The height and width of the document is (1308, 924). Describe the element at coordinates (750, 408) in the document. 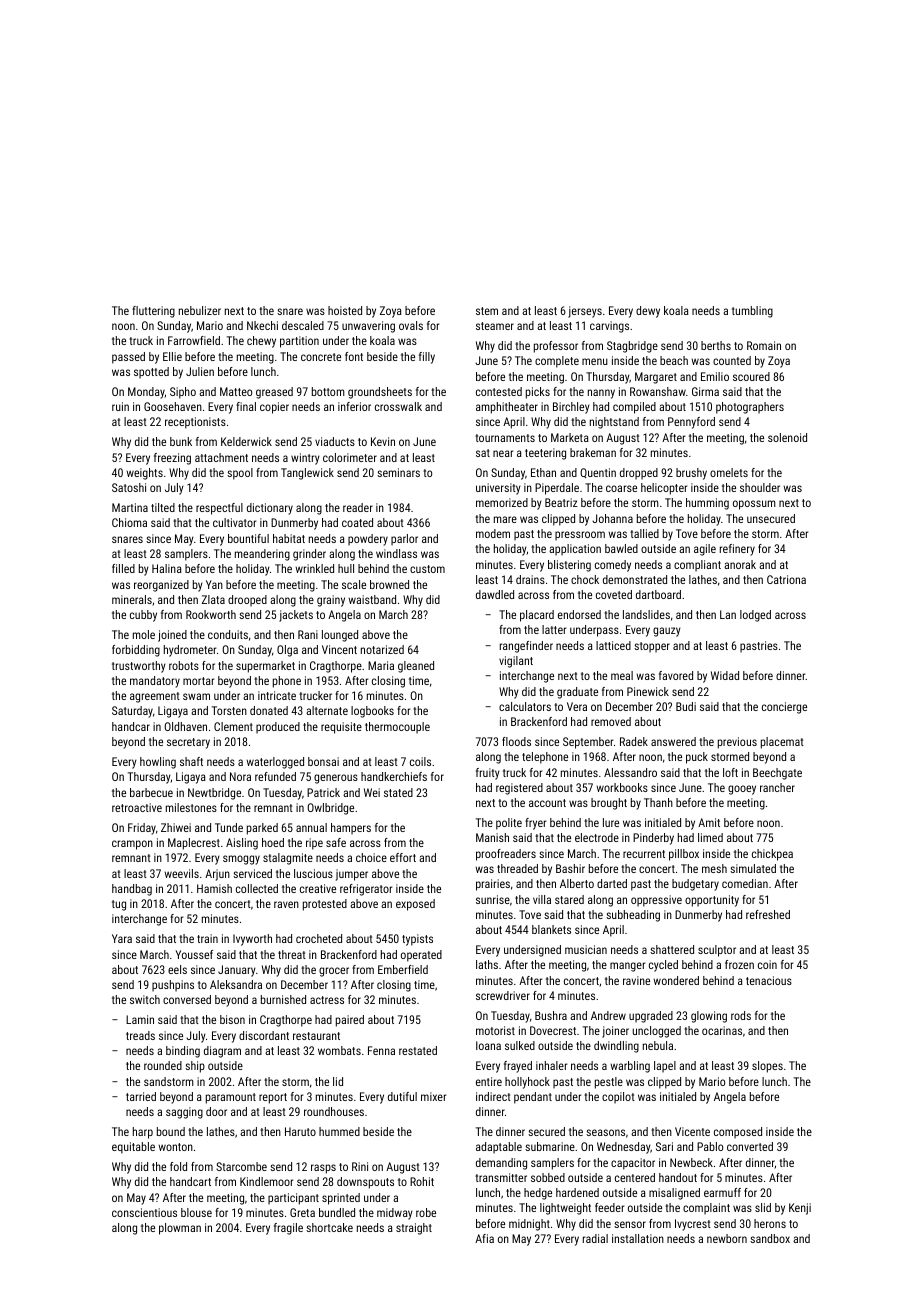

I see `photographers` at that location.
